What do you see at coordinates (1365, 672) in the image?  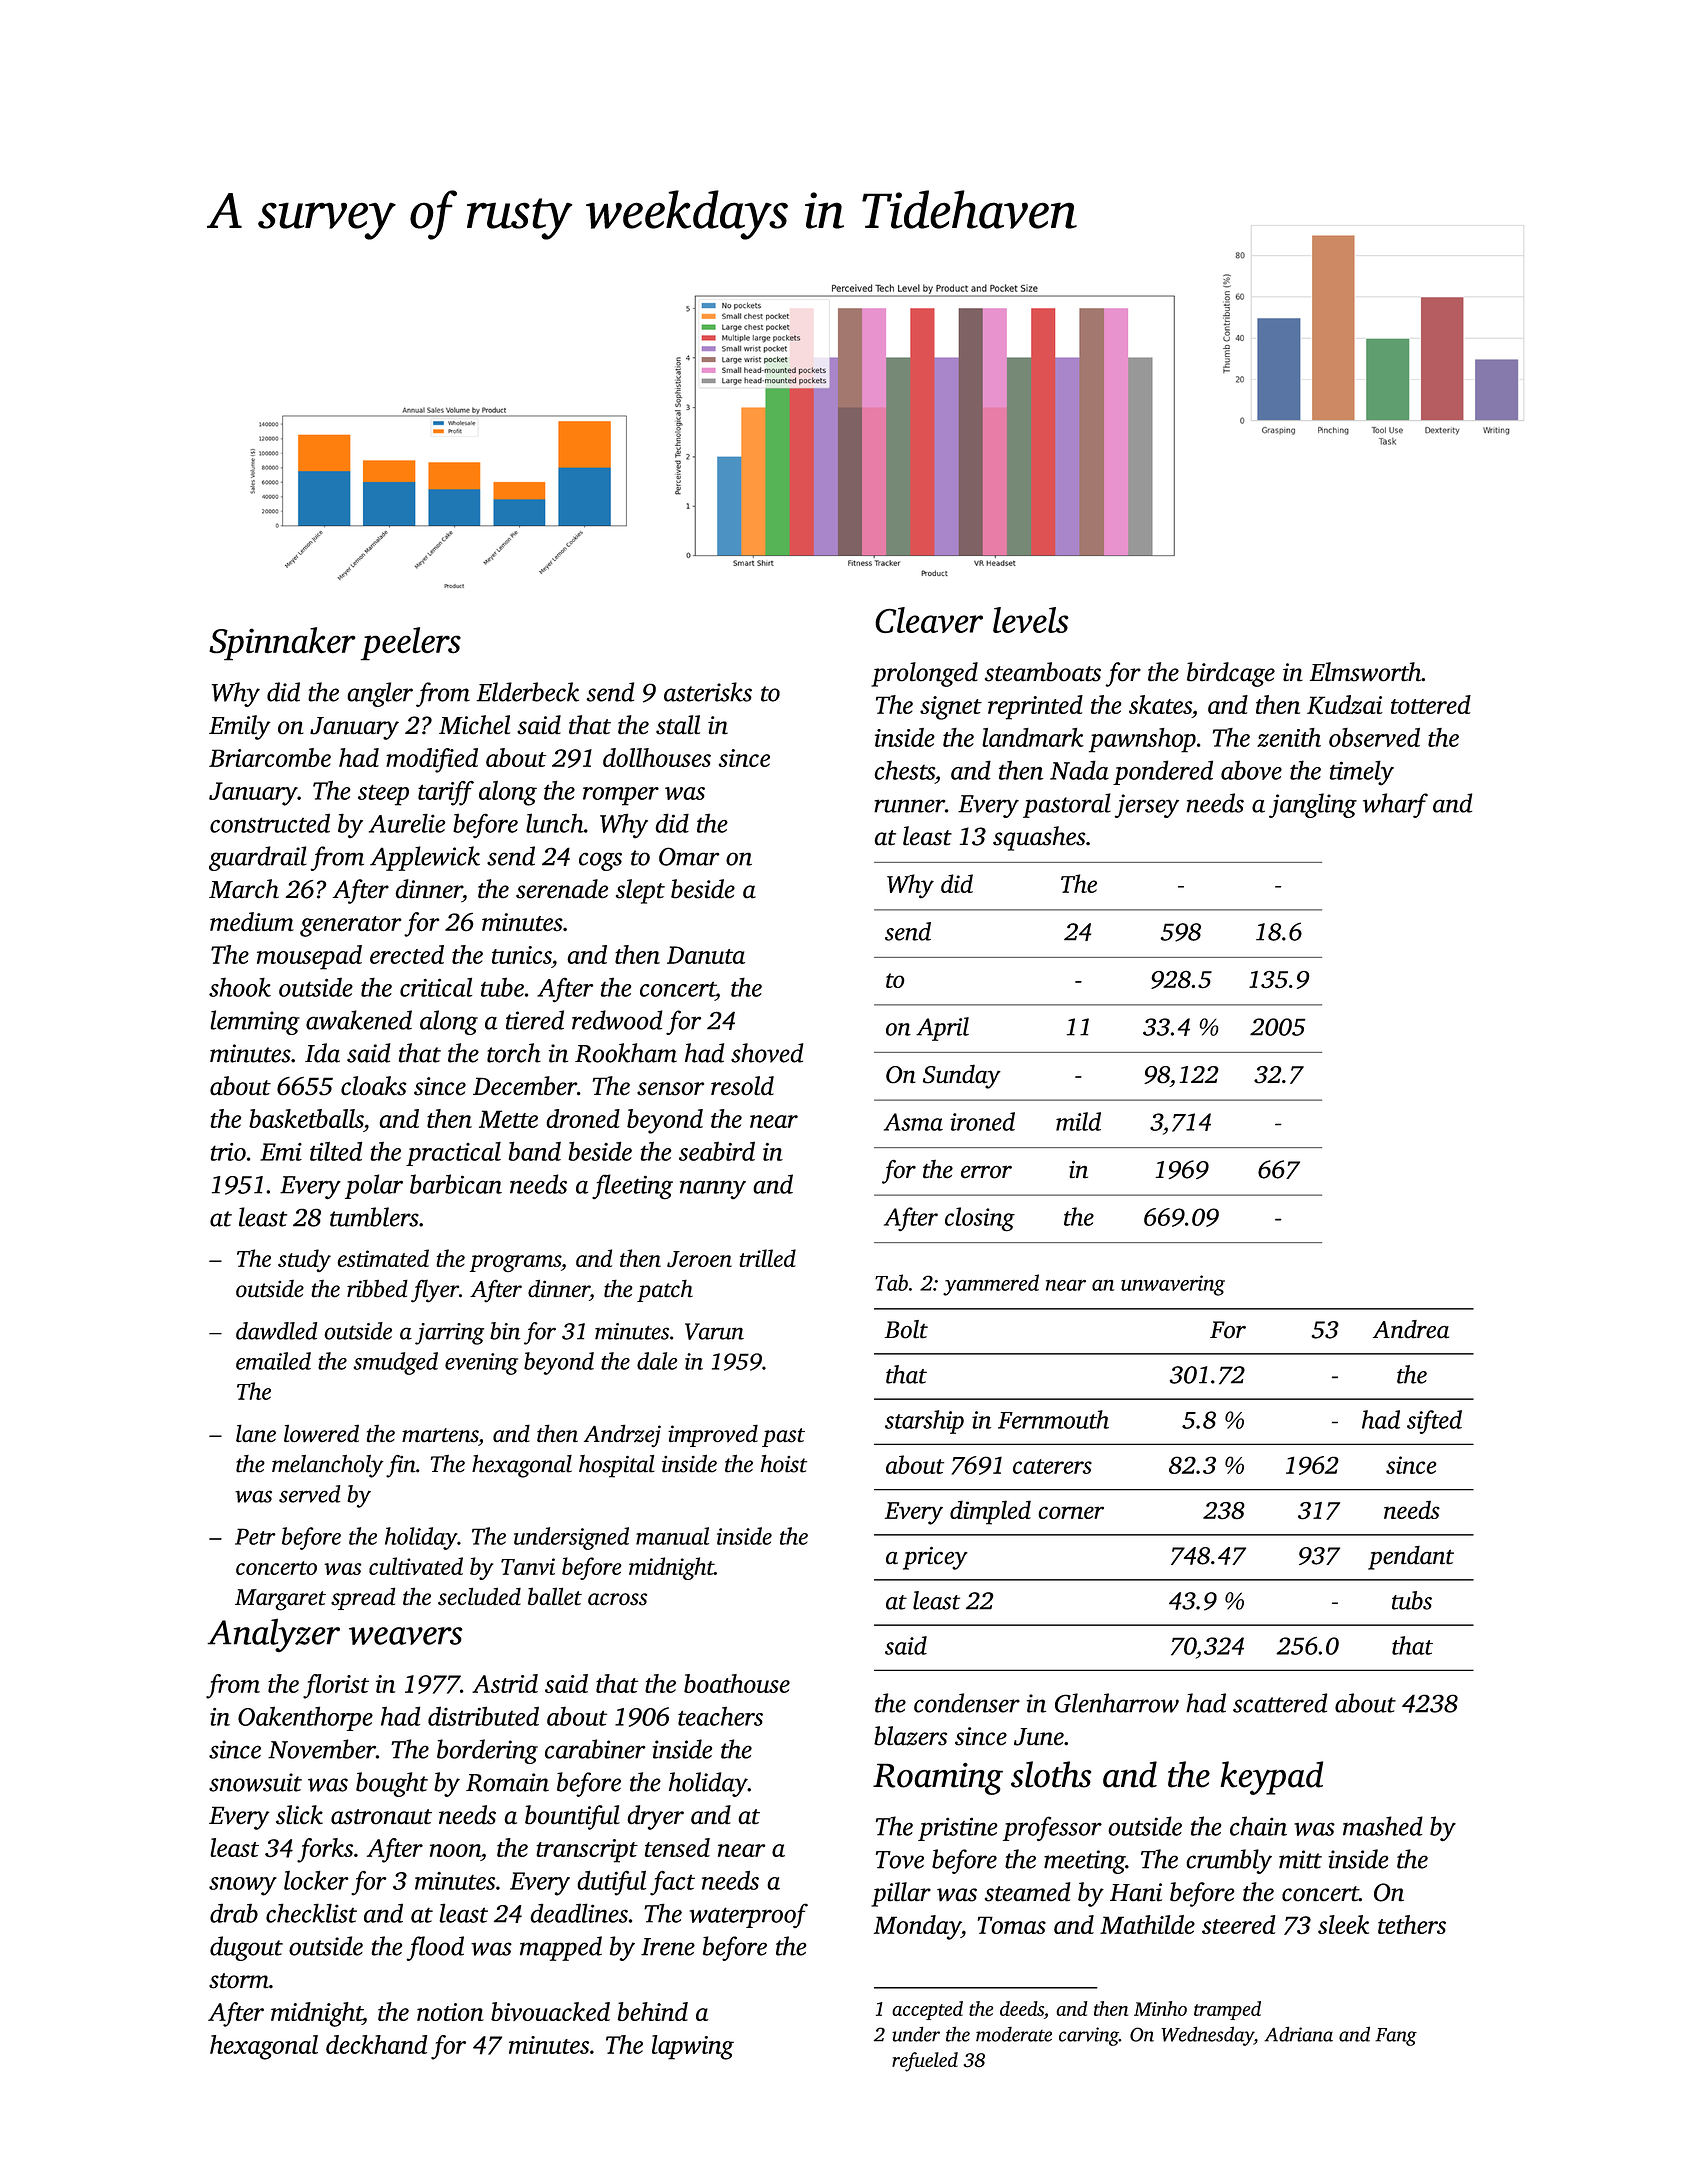 I see `Elmsworth` at bounding box center [1365, 672].
